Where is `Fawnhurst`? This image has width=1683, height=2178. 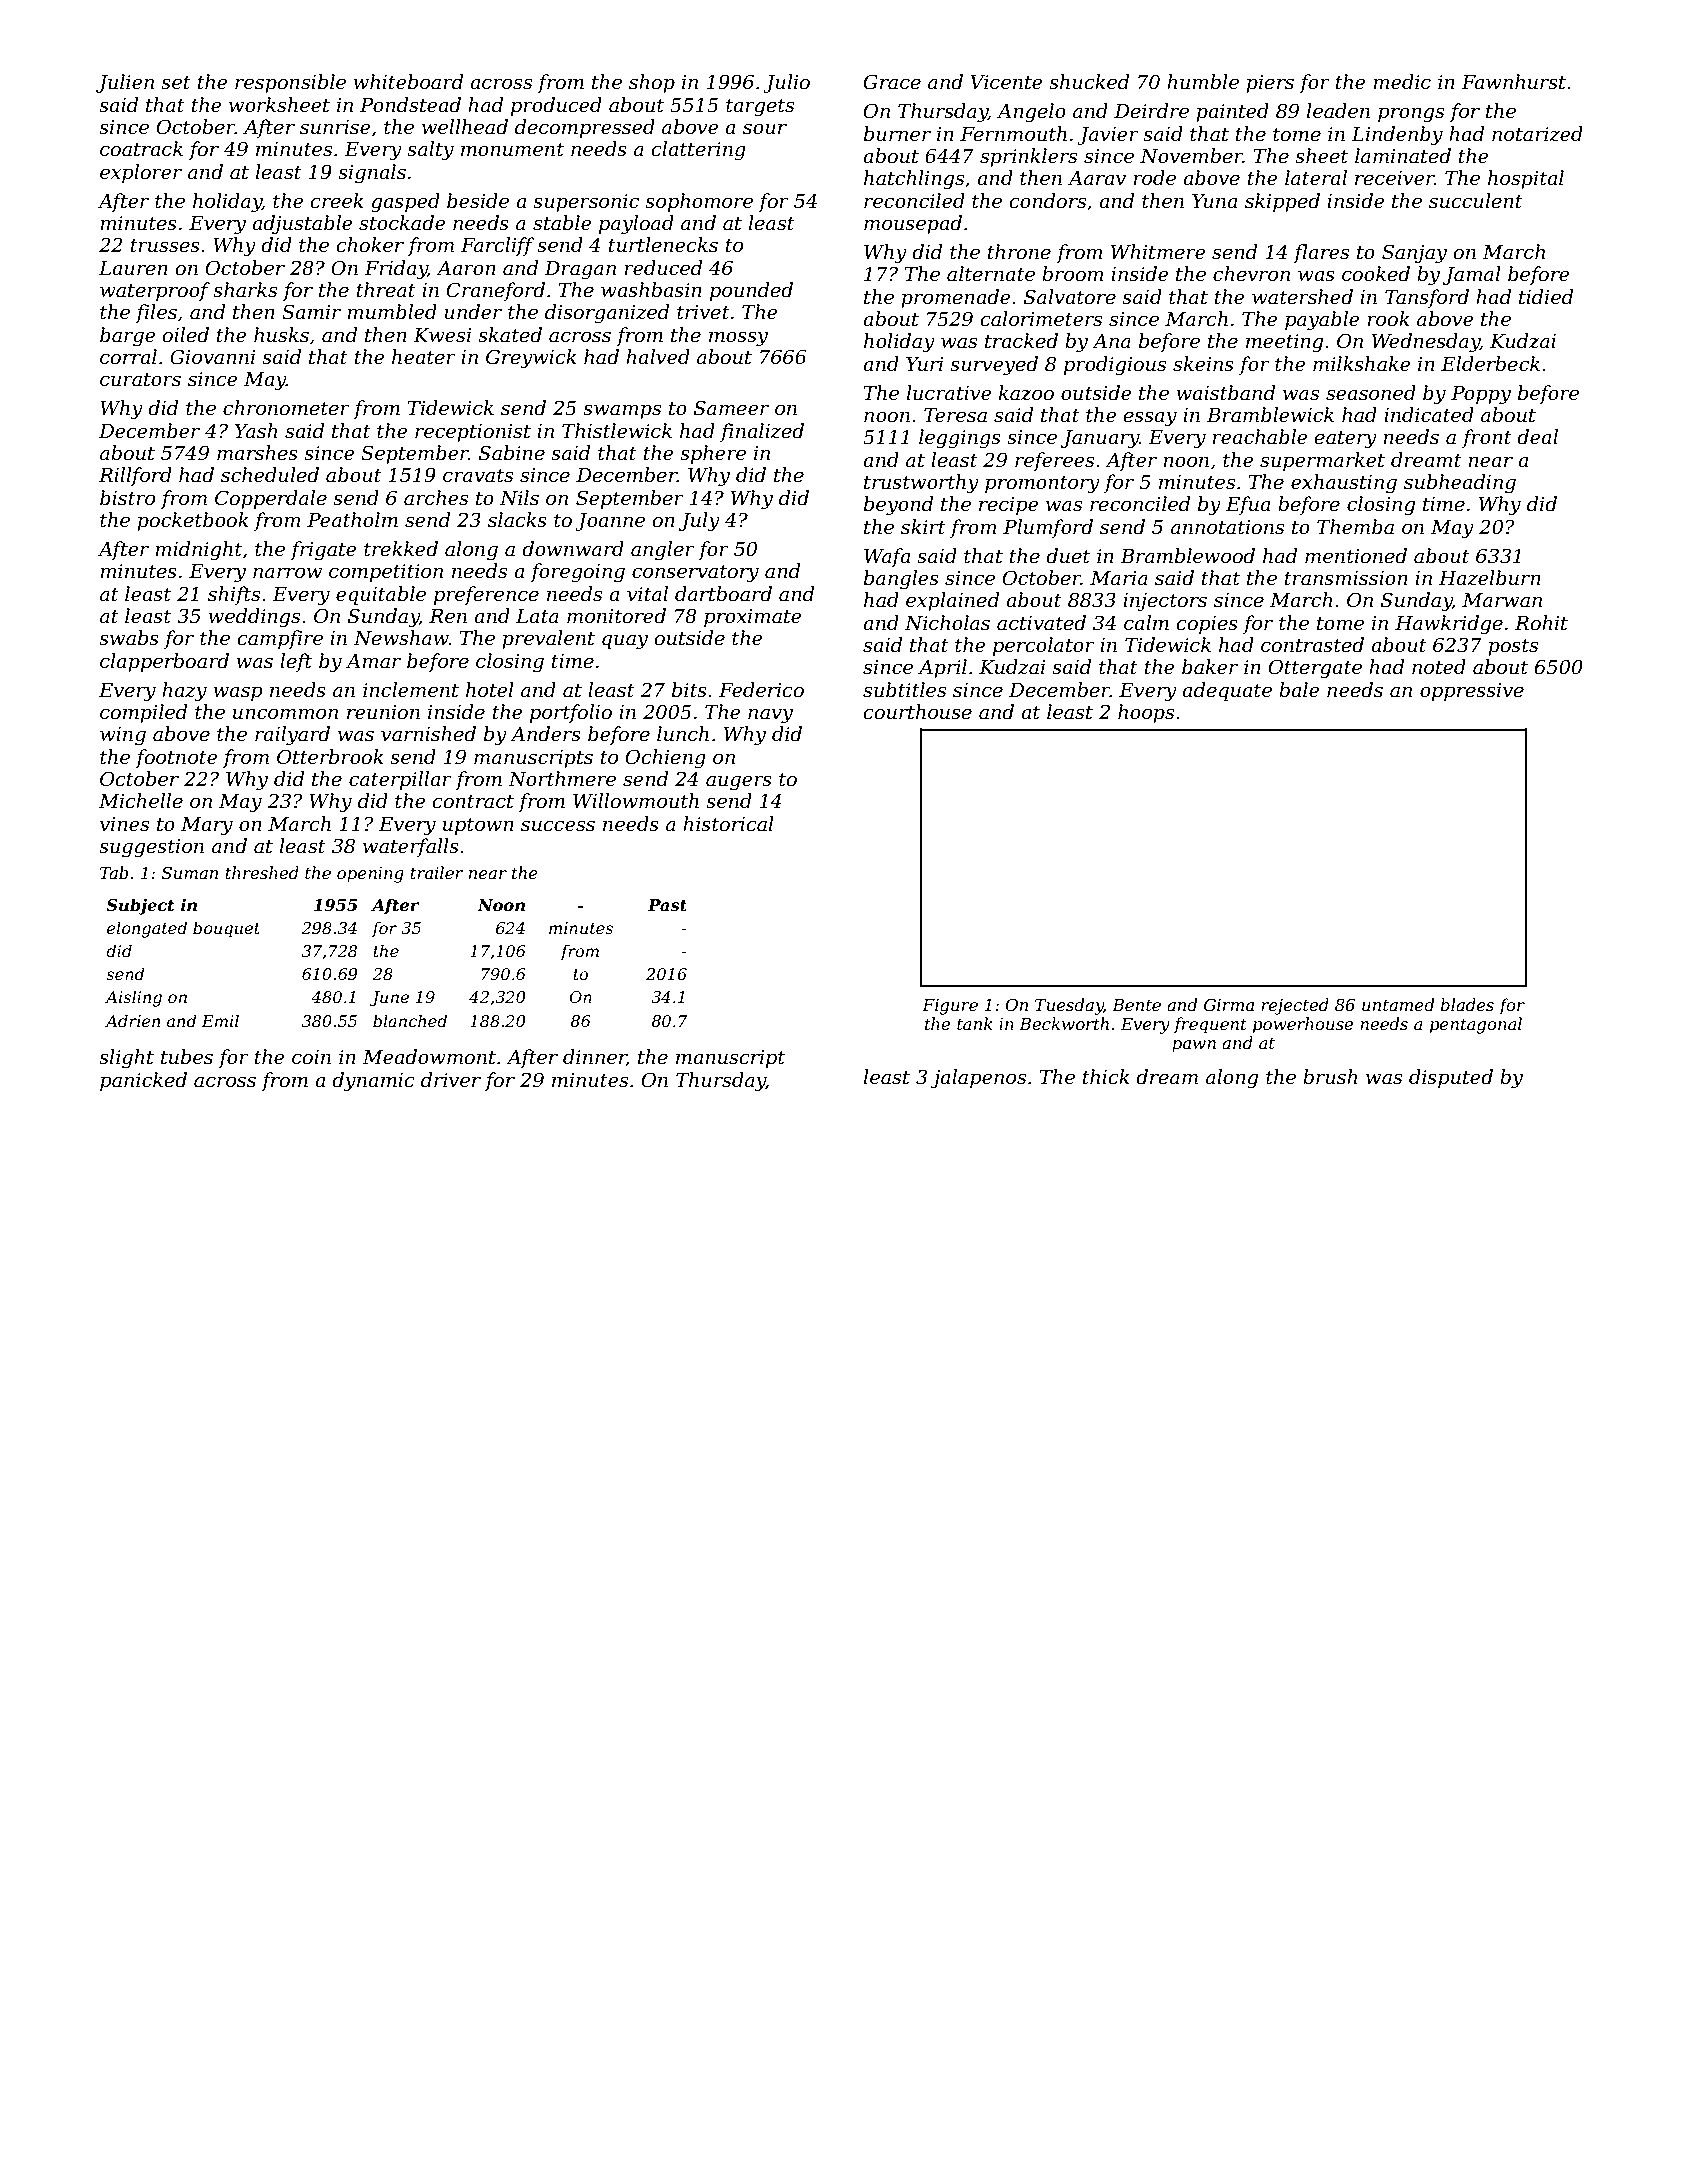
Fawnhurst is located at coordinates (1513, 82).
